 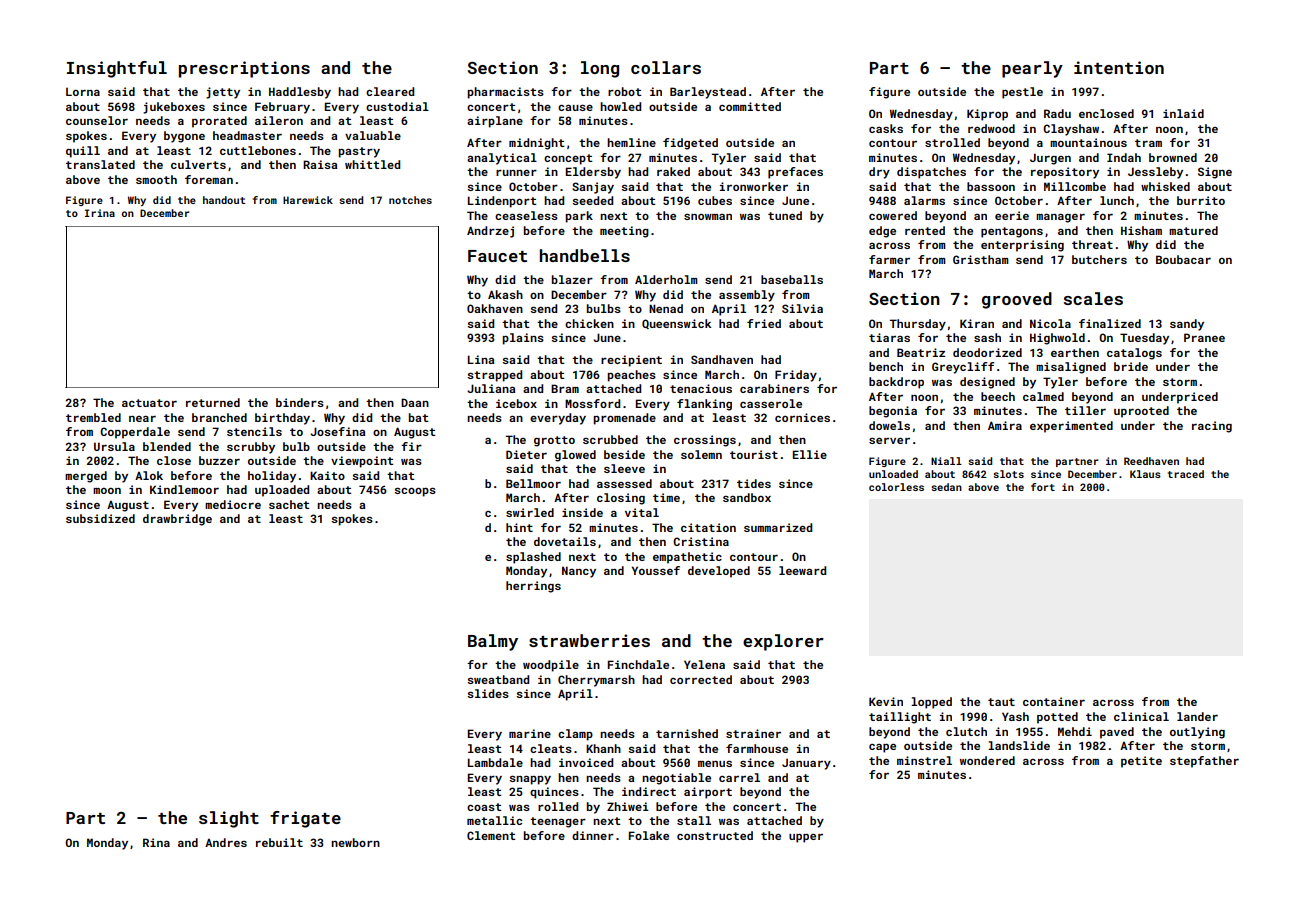 What do you see at coordinates (596, 681) in the screenshot?
I see `Cherrymarsh` at bounding box center [596, 681].
